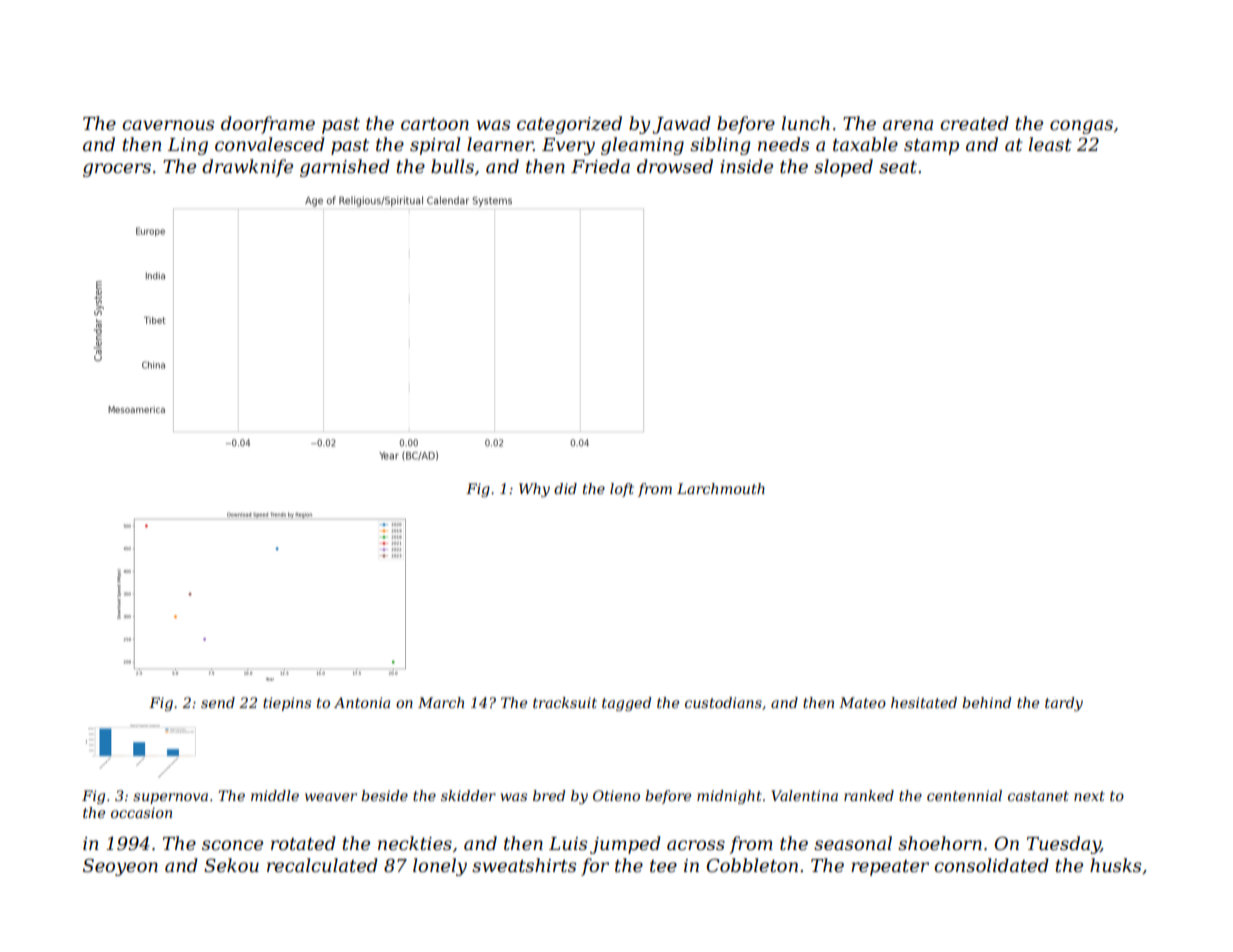  Describe the element at coordinates (268, 125) in the document. I see `doorframe` at that location.
